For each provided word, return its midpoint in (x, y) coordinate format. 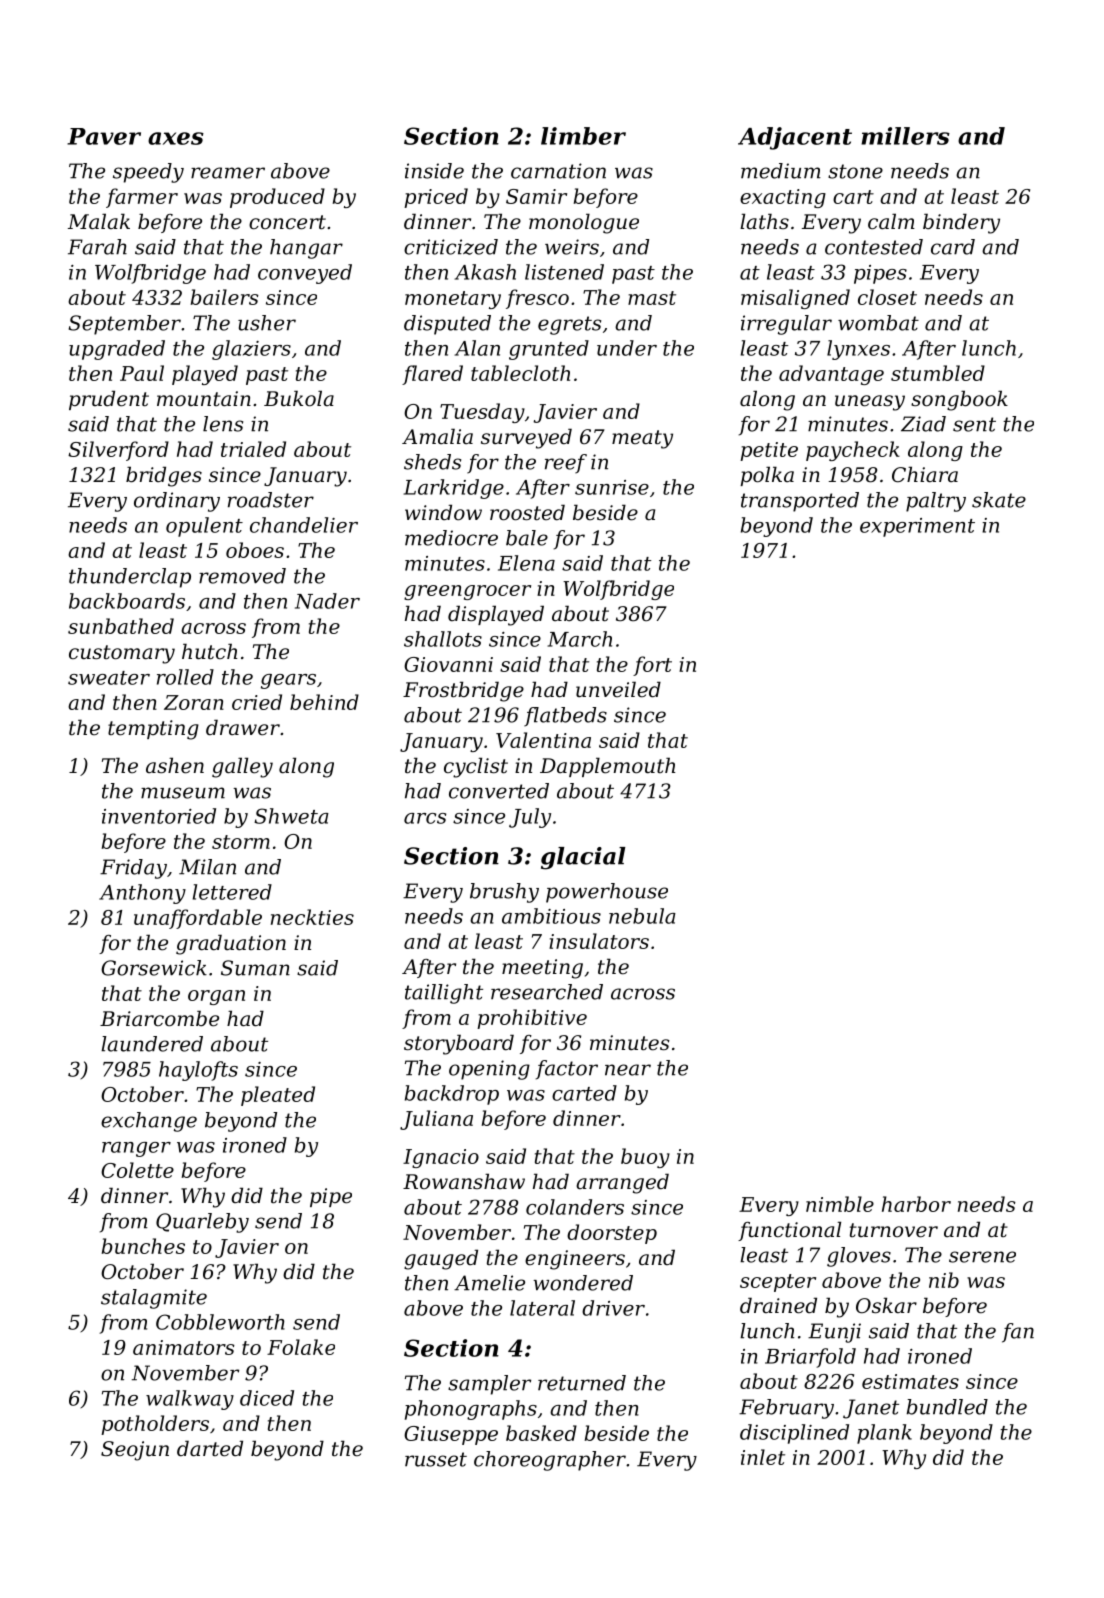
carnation (558, 171)
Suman (255, 968)
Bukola (299, 398)
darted (210, 1448)
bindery (961, 223)
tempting (153, 730)
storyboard (459, 1044)
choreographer (550, 1461)
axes (176, 138)
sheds (432, 462)
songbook (959, 400)
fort (652, 666)
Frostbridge (463, 691)
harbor (916, 1204)
